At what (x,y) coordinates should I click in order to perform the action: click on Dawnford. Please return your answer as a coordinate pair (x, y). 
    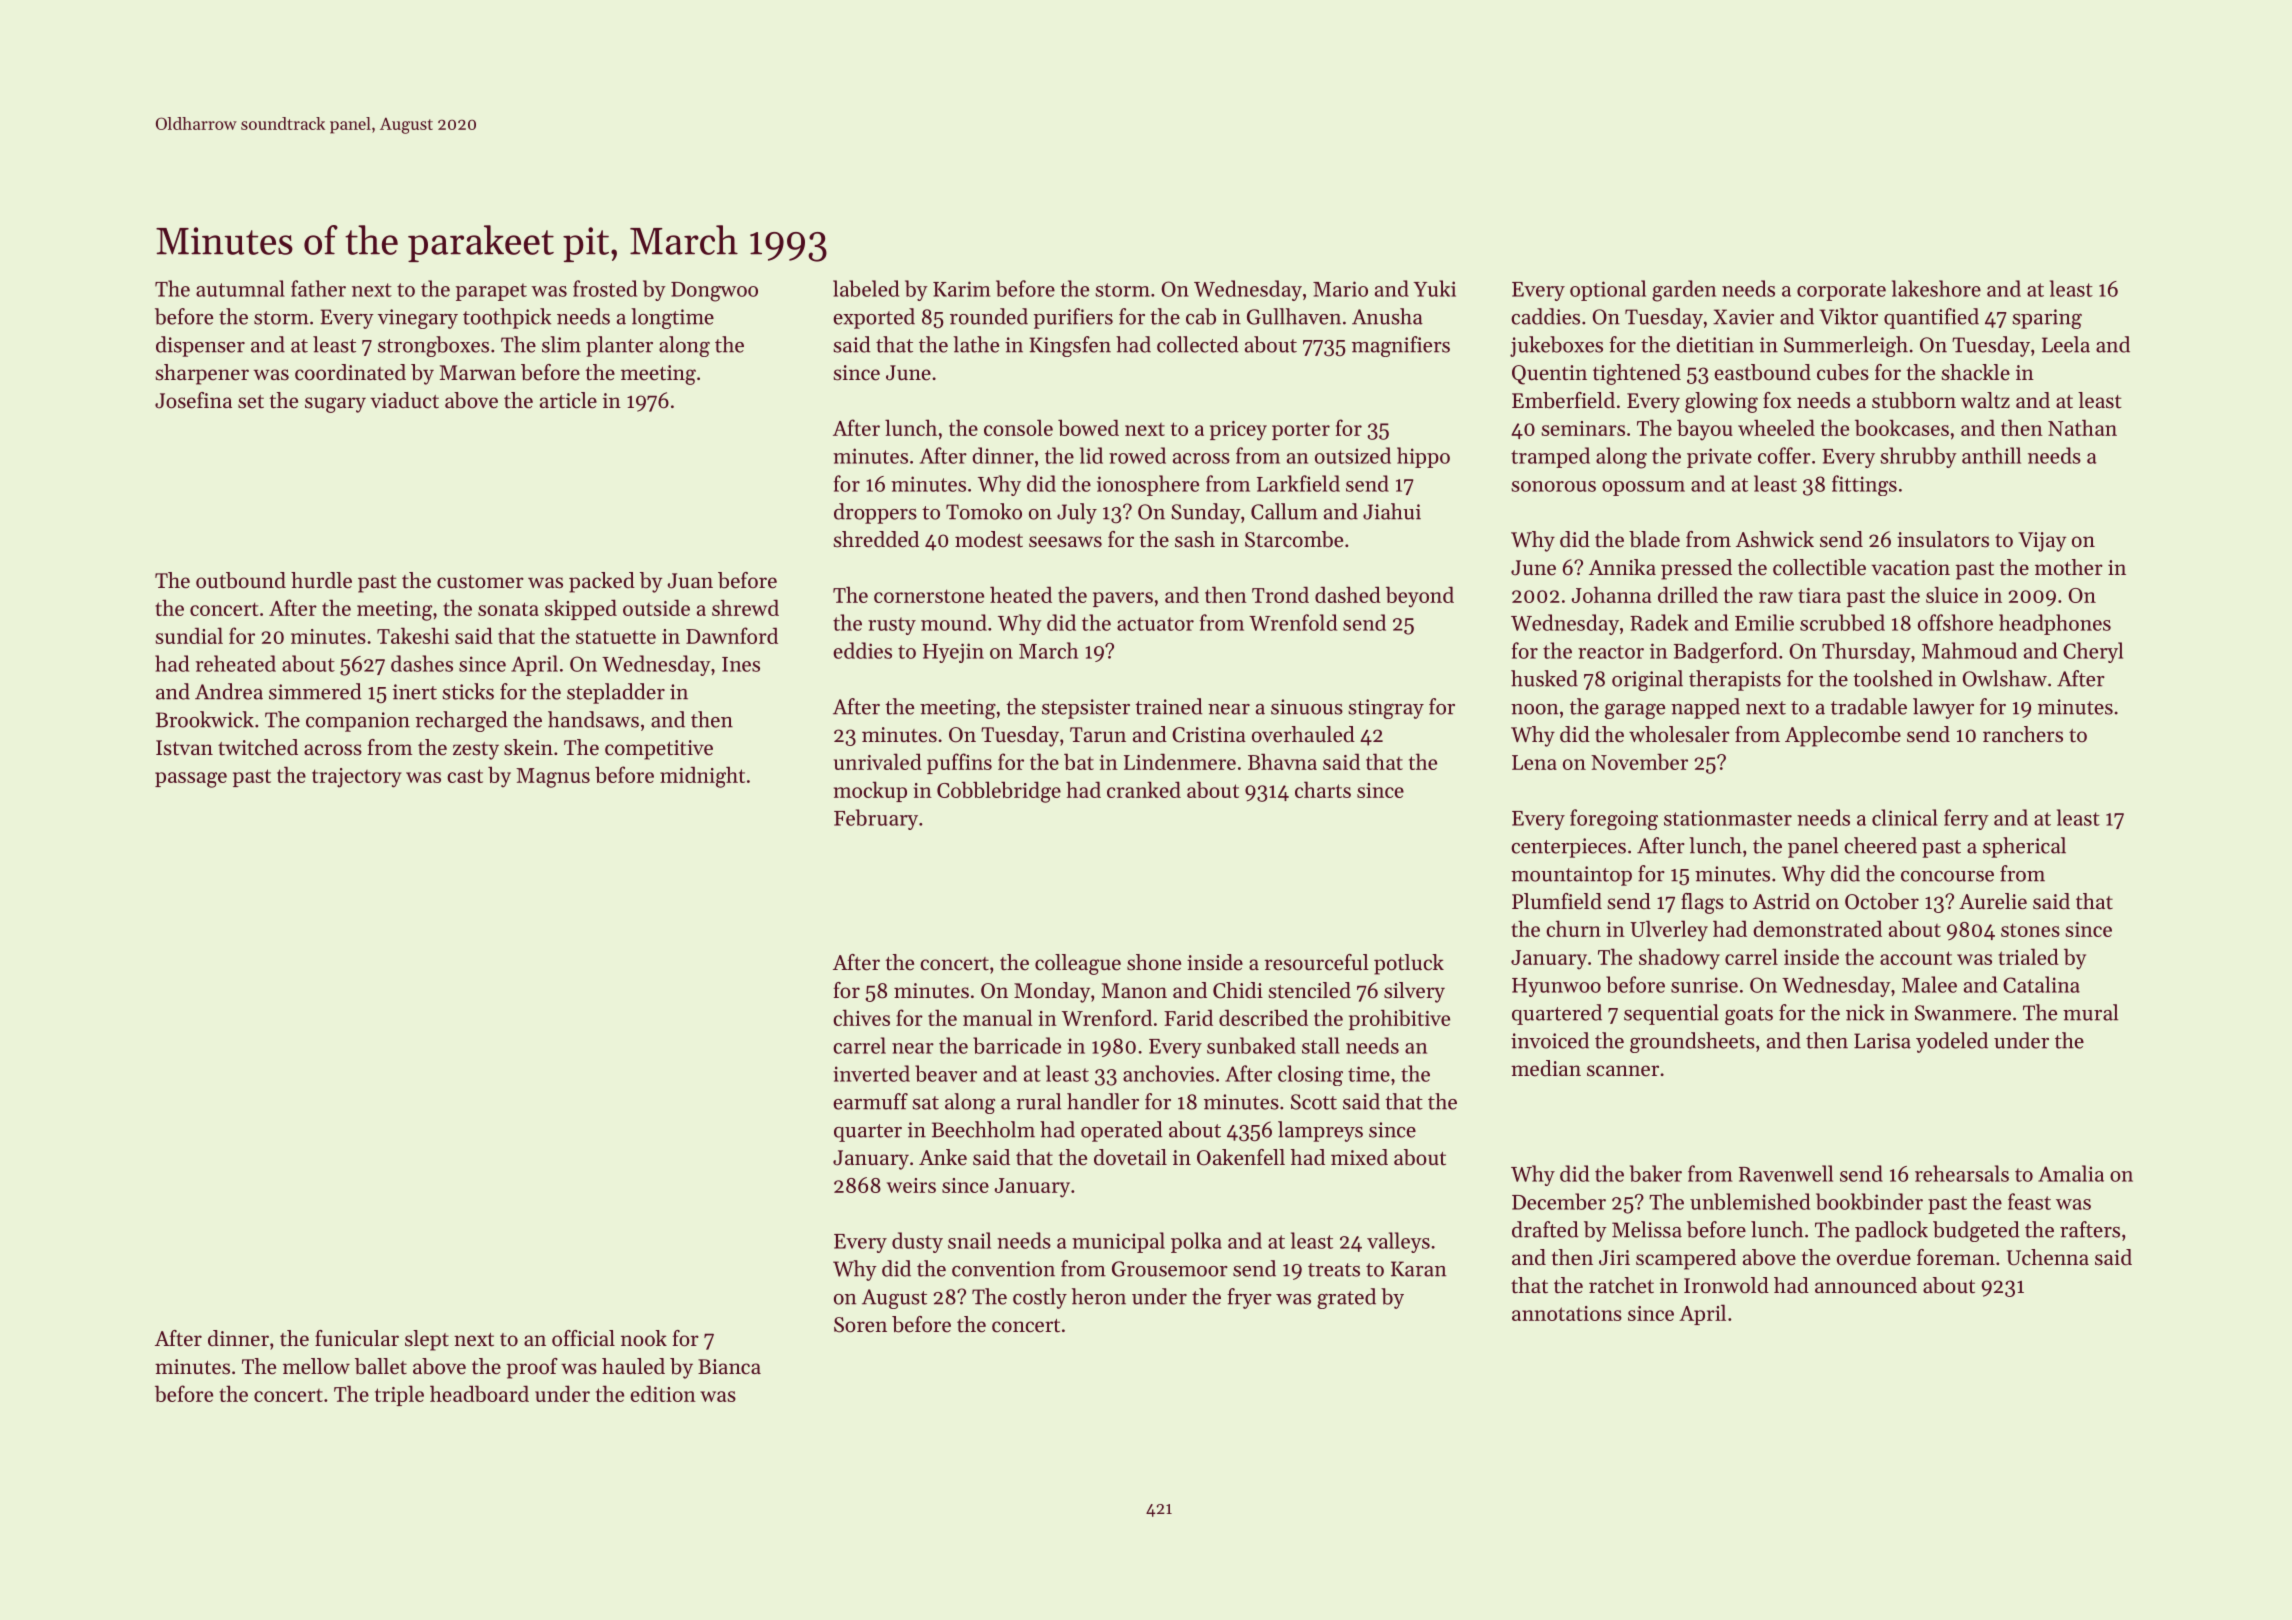
    Looking at the image, I should click on (732, 635).
